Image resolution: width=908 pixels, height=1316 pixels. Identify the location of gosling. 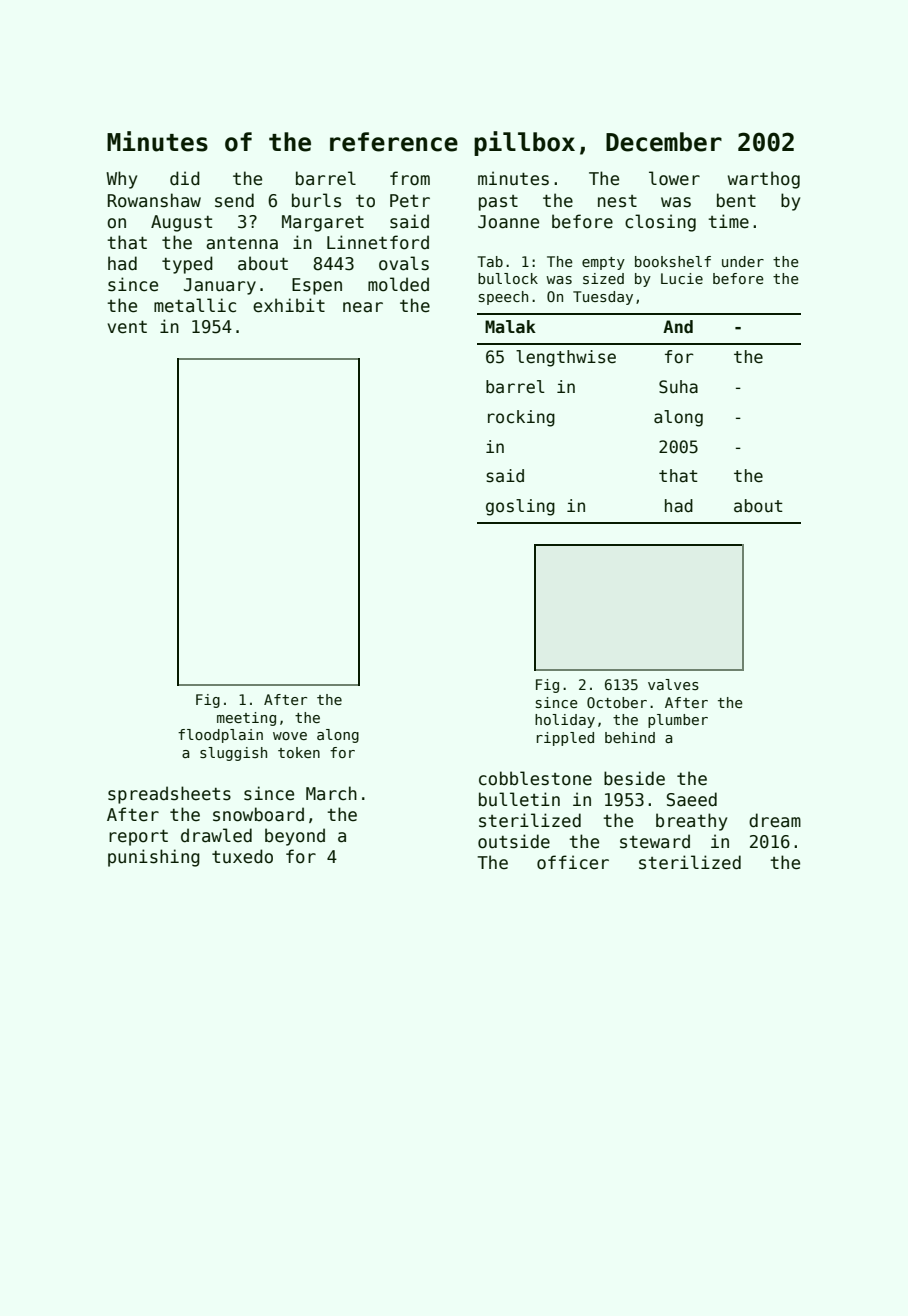
(520, 507).
